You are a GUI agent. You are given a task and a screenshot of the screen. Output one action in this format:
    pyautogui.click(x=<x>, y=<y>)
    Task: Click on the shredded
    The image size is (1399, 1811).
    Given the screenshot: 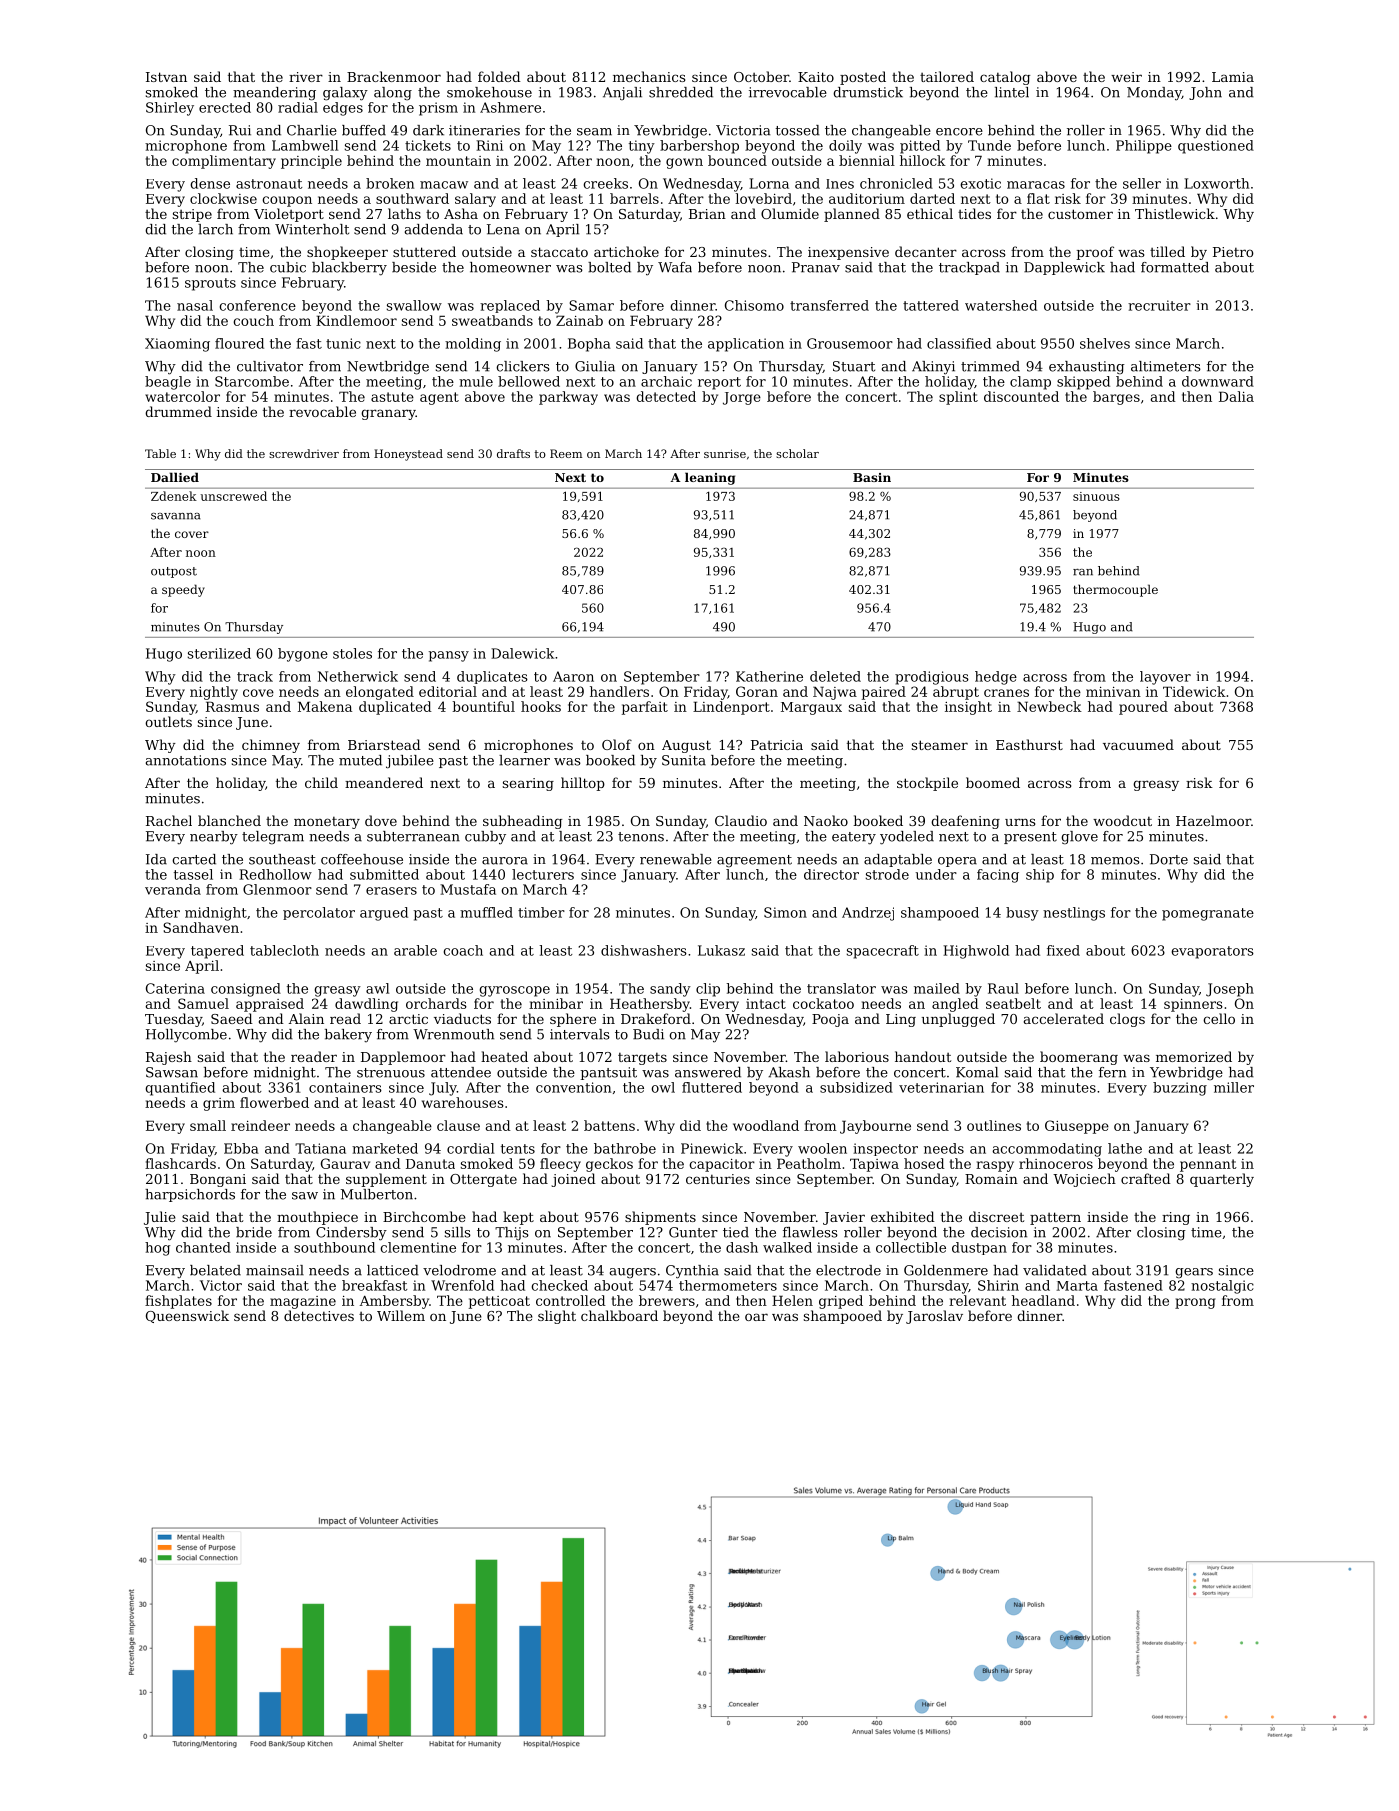 What is the action you would take?
    pyautogui.click(x=681, y=92)
